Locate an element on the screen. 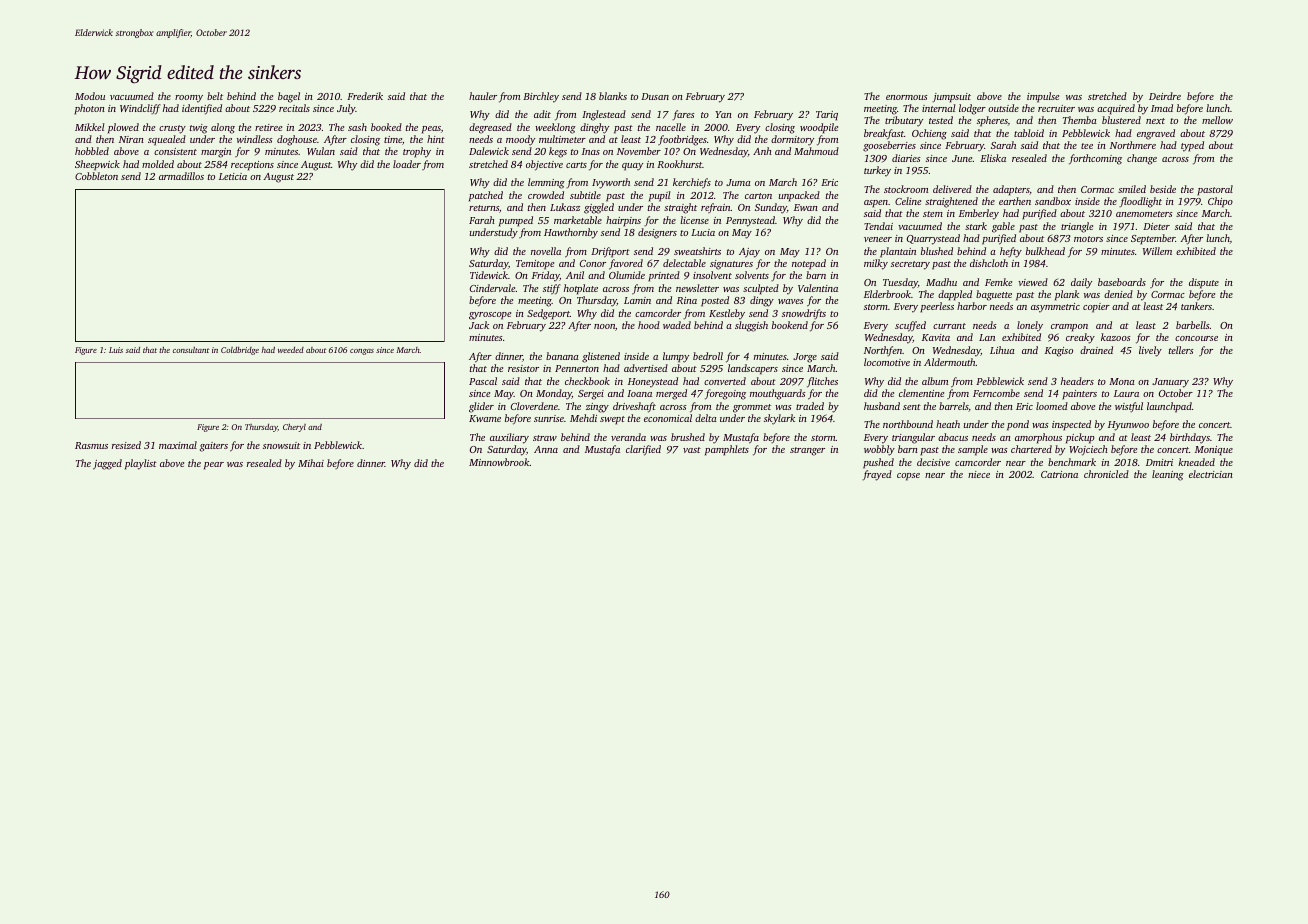 The image size is (1308, 924). Dusan is located at coordinates (655, 96).
